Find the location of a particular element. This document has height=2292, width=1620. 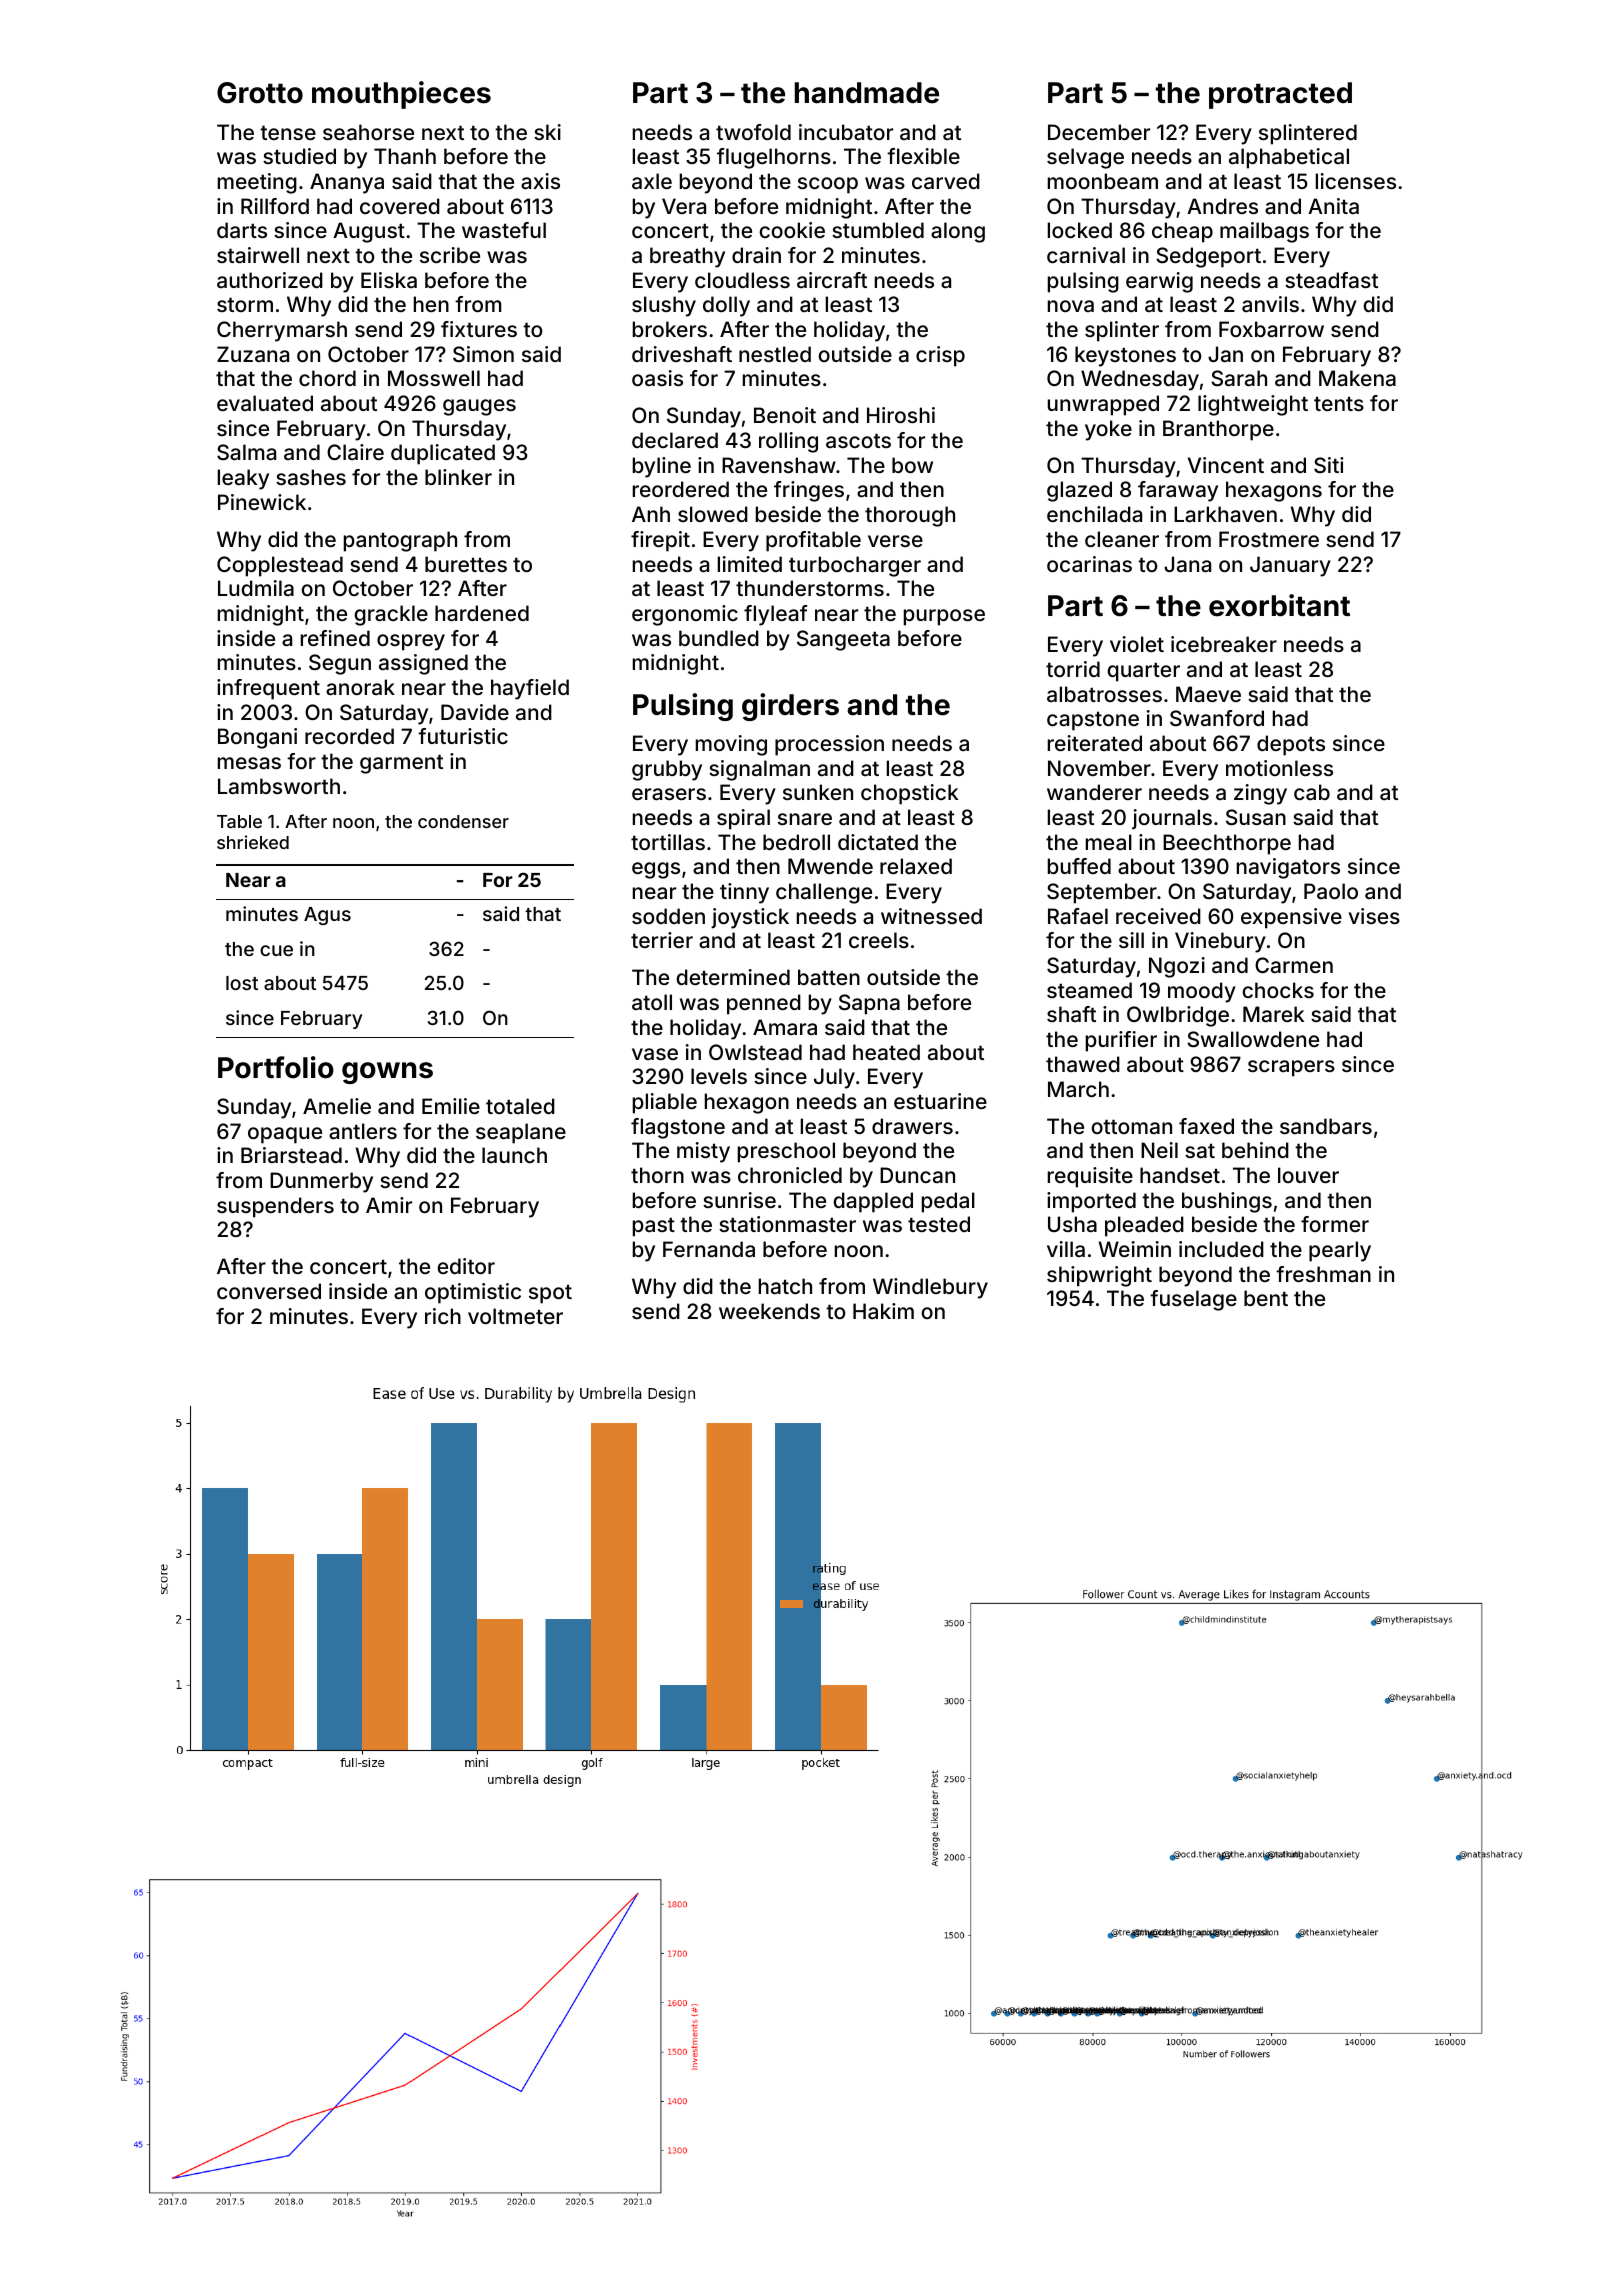

sunken is located at coordinates (818, 792).
